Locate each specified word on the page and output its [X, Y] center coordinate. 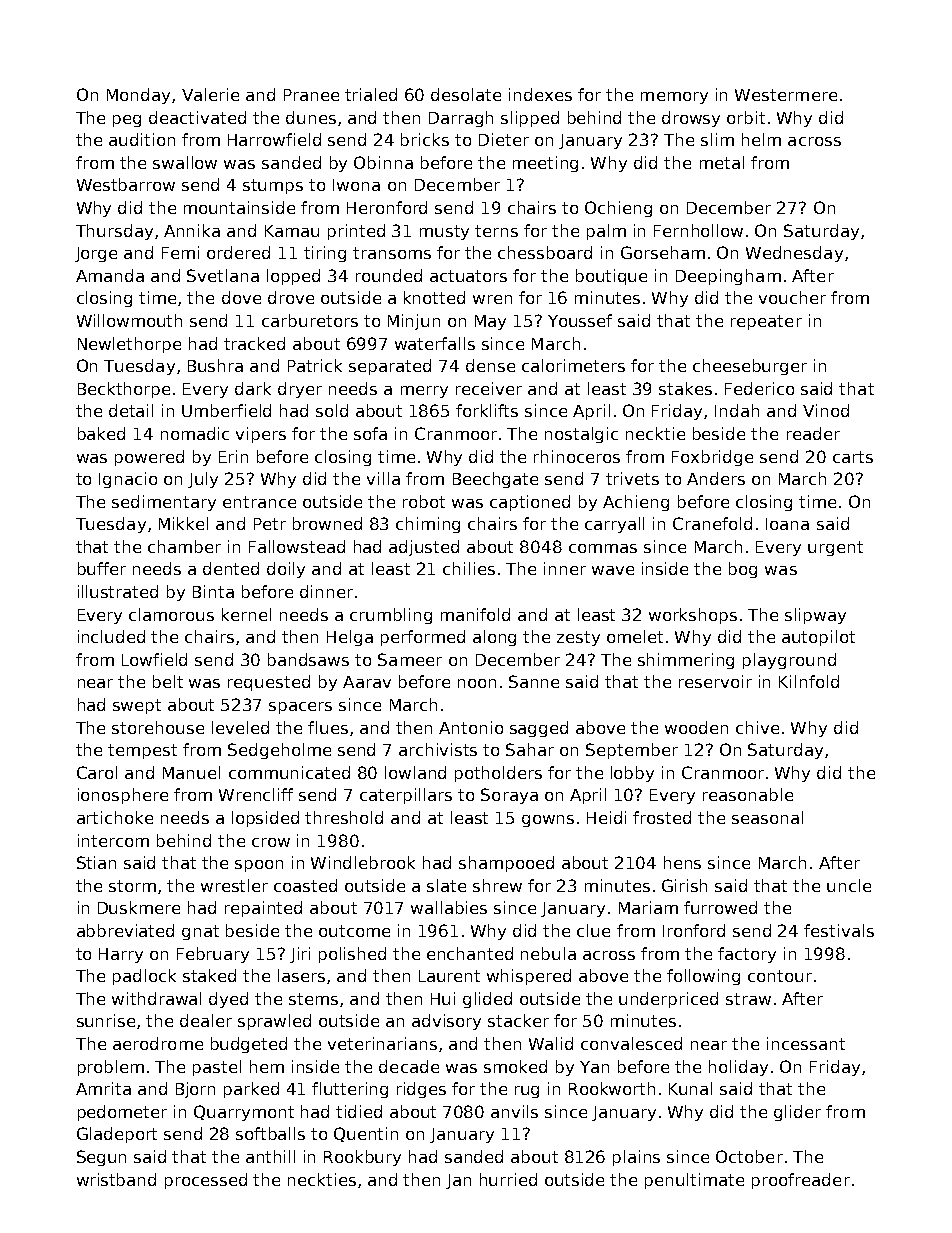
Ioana [787, 524]
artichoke [115, 817]
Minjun [414, 322]
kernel [246, 614]
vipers [261, 435]
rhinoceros [577, 456]
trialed [371, 94]
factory [747, 955]
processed [206, 1181]
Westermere [786, 95]
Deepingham [728, 277]
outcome [354, 931]
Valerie [210, 94]
